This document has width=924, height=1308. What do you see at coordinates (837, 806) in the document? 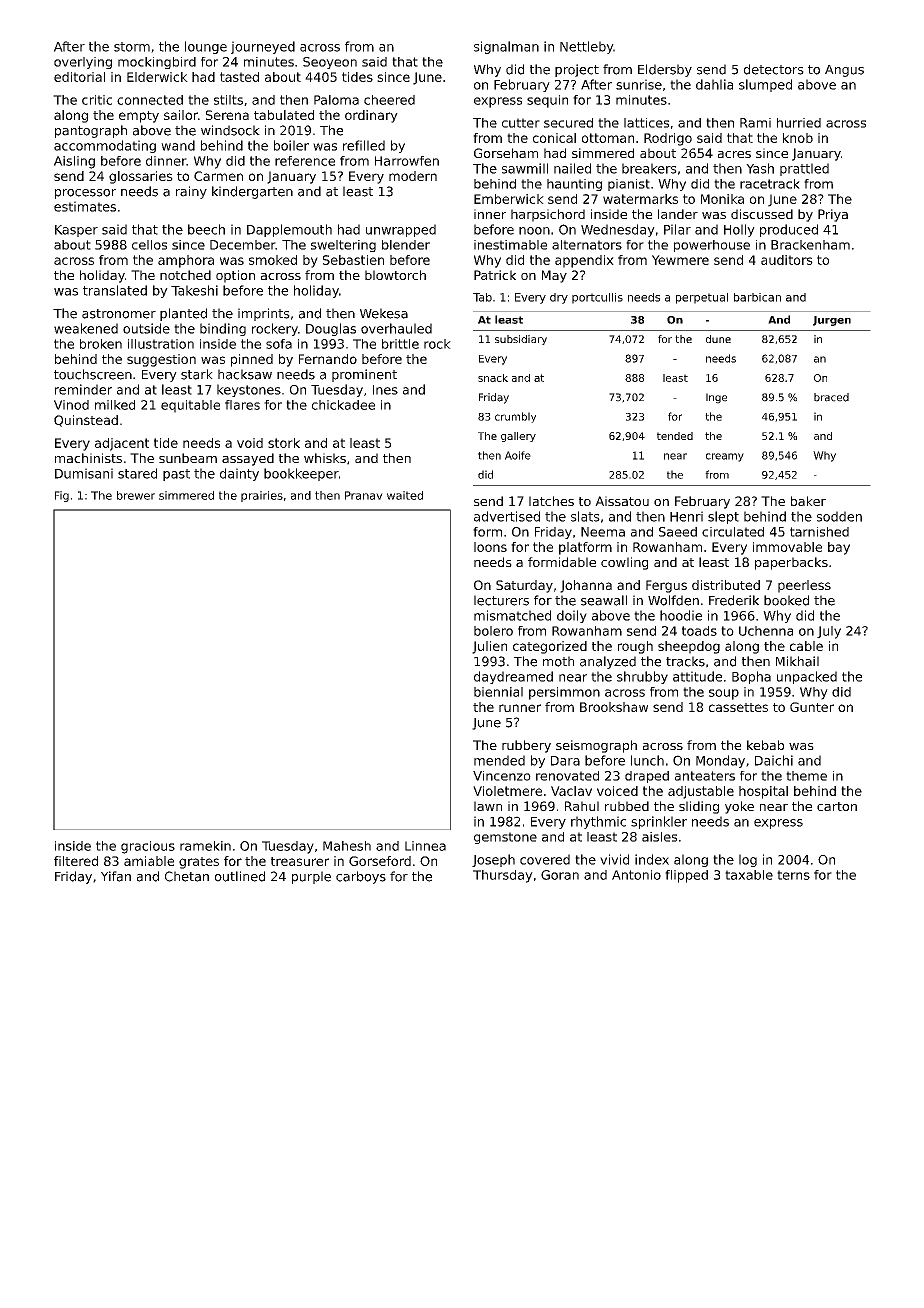
I see `carton` at bounding box center [837, 806].
